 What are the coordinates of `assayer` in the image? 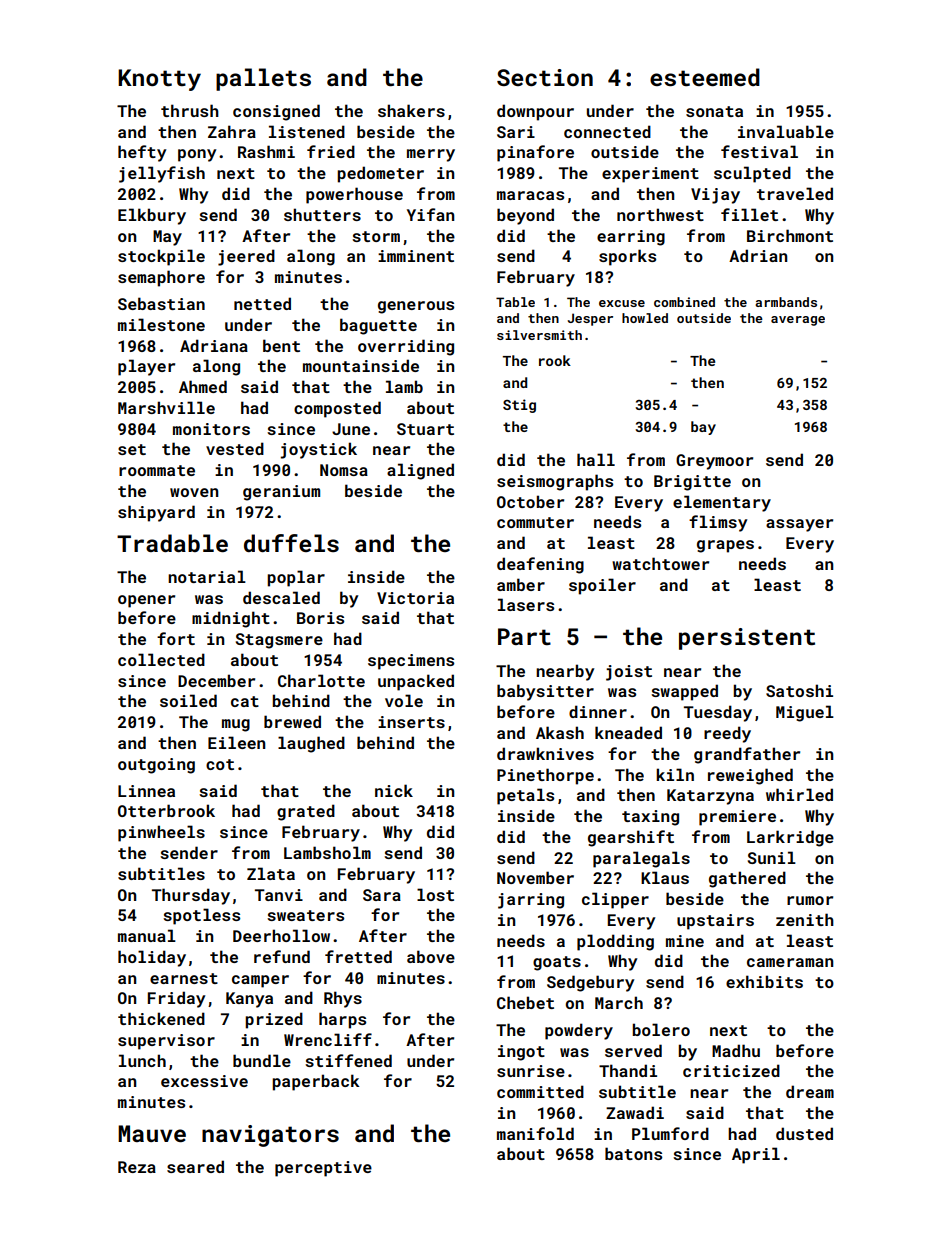 It's located at (799, 525).
